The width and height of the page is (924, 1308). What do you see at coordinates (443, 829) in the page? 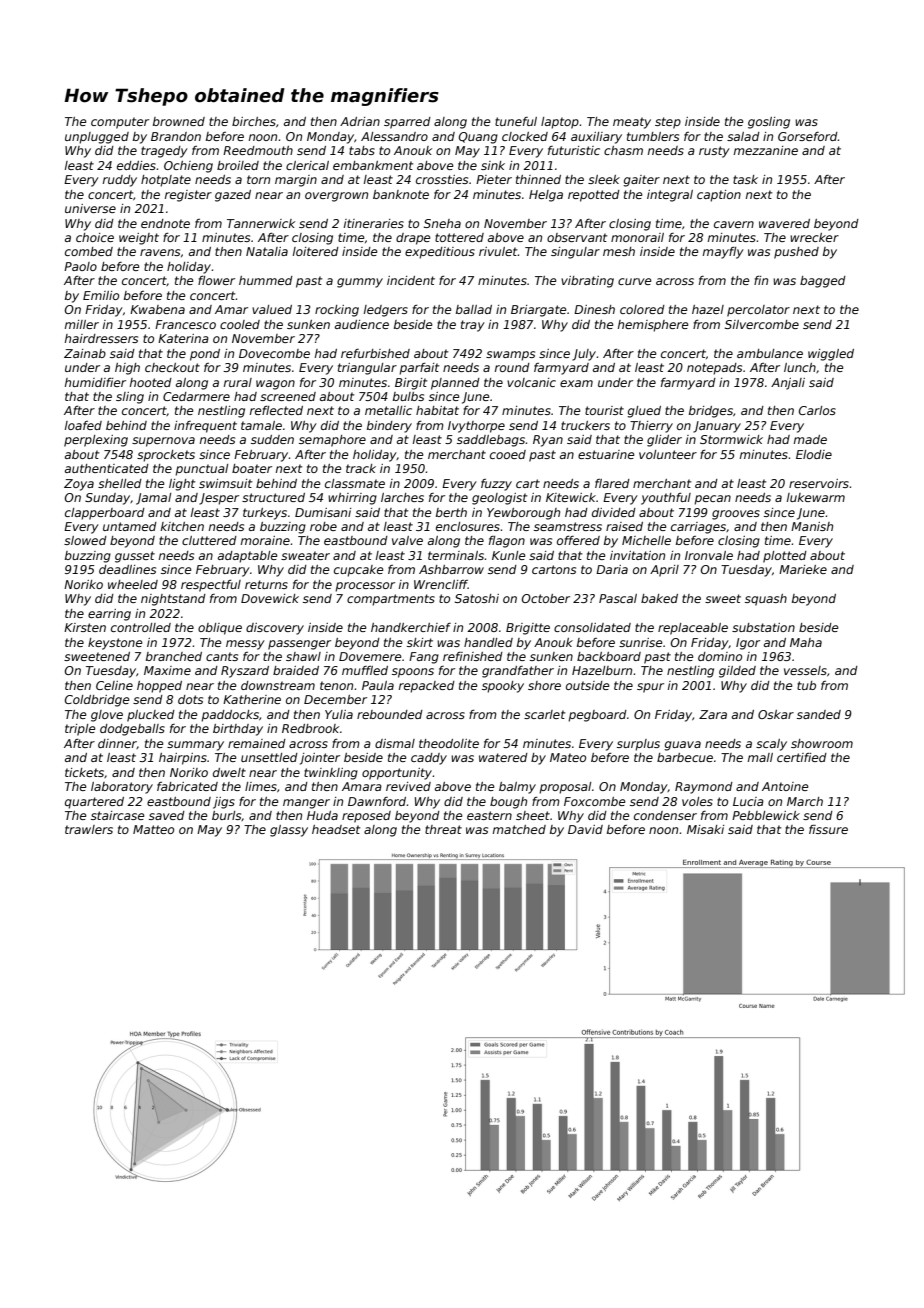
I see `threat` at bounding box center [443, 829].
